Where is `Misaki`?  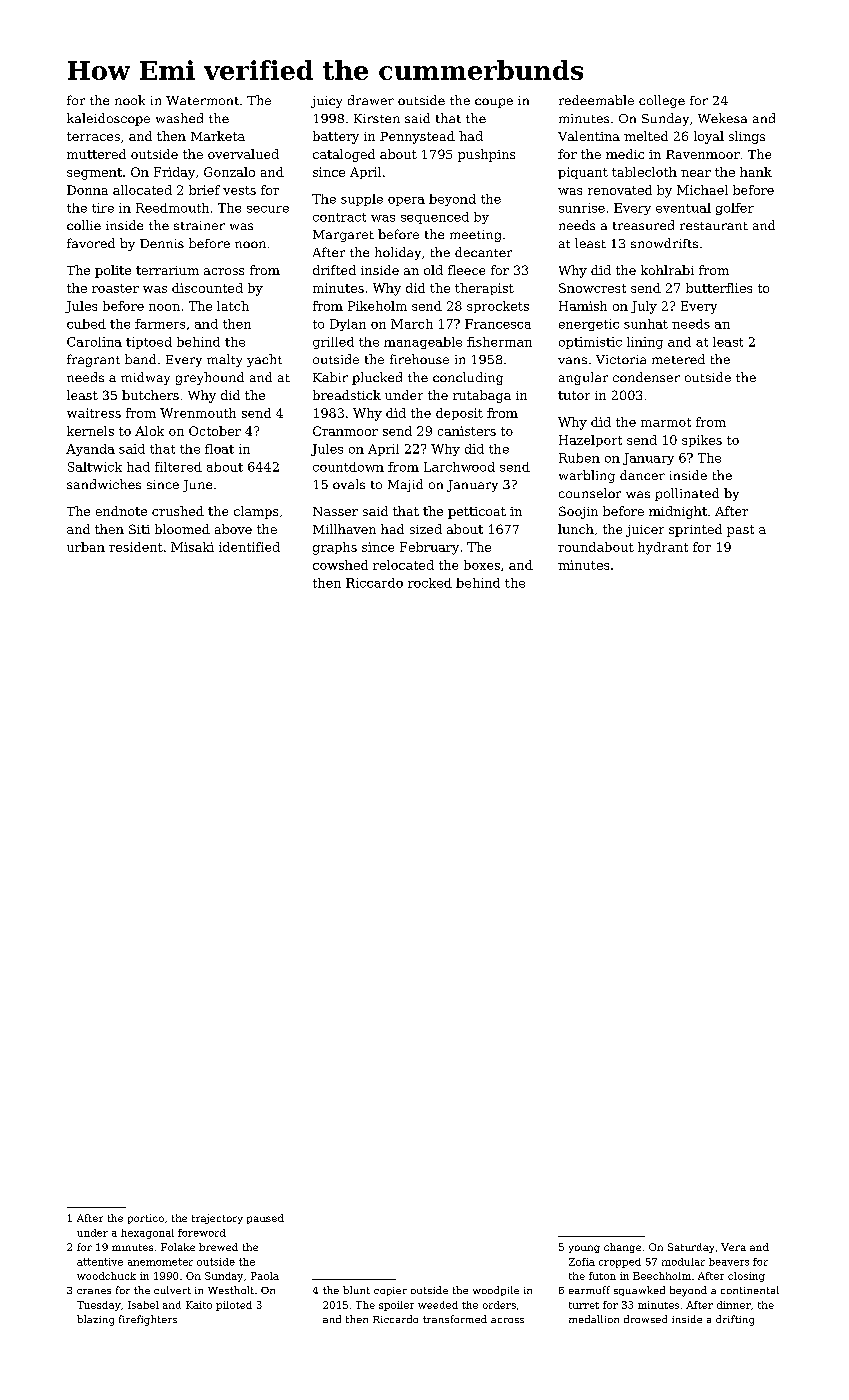
Misaki is located at coordinates (192, 547).
